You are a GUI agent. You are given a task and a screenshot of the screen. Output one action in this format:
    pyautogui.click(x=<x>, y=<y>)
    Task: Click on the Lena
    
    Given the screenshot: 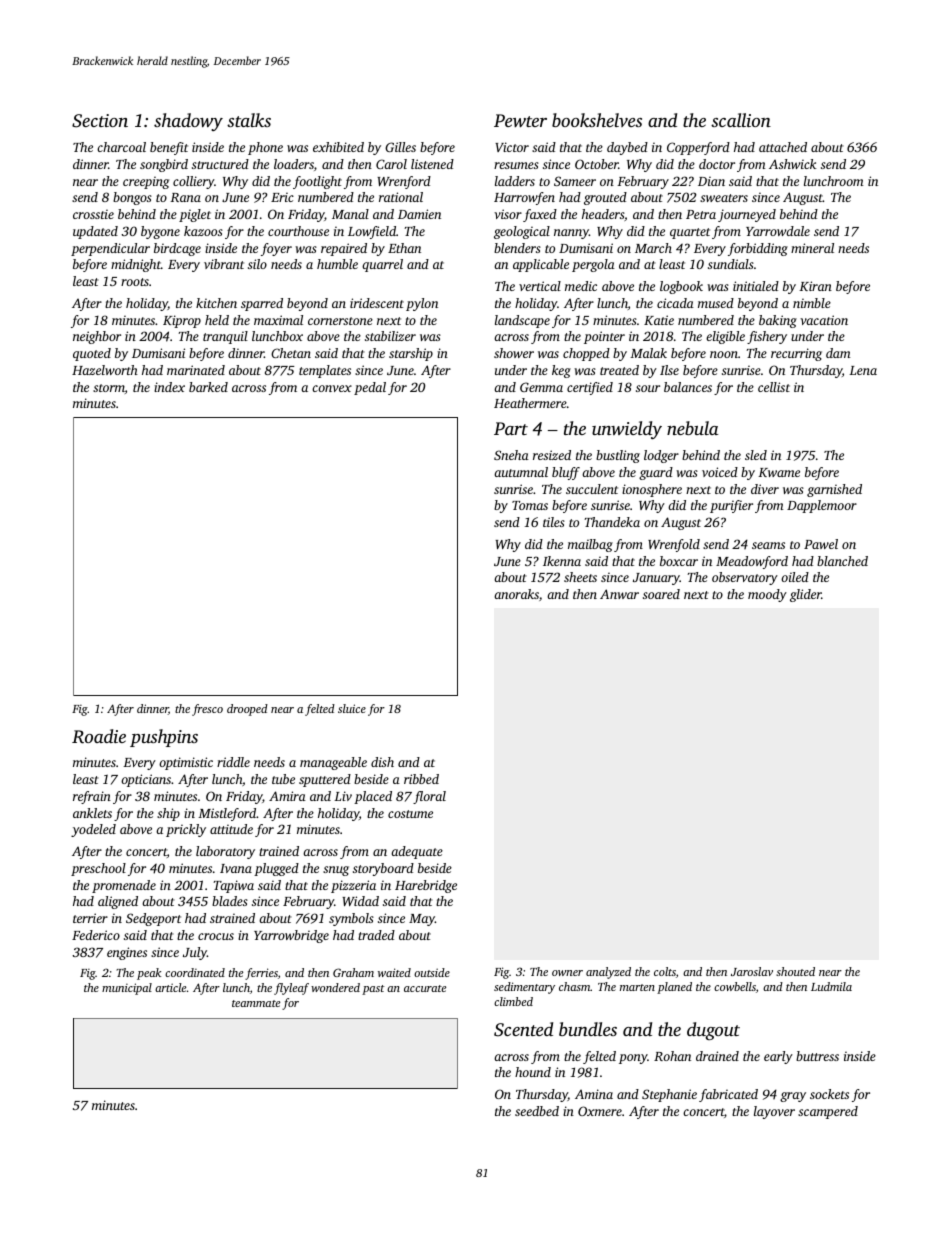 What is the action you would take?
    pyautogui.click(x=863, y=370)
